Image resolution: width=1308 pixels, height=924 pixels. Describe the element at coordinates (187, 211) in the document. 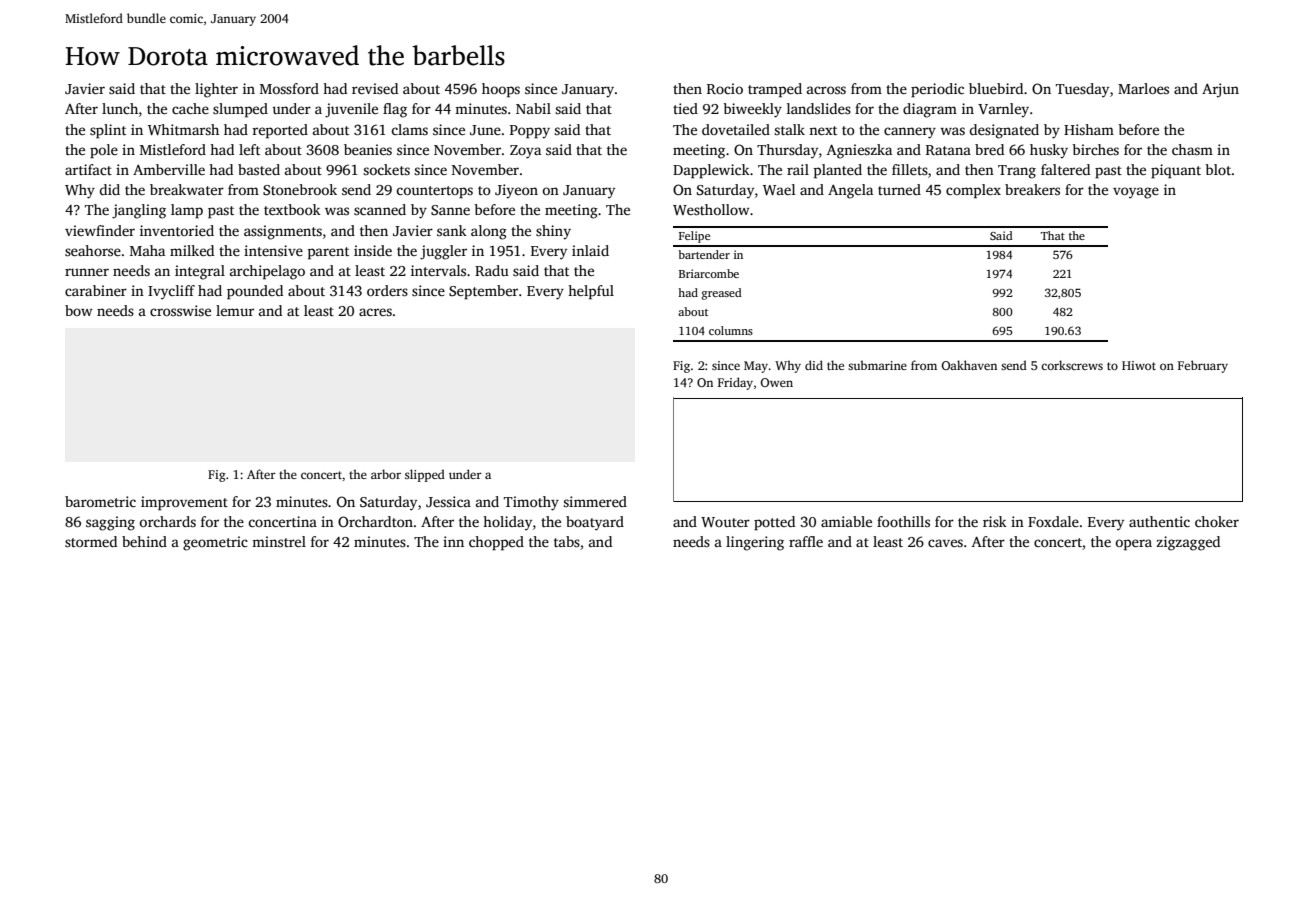

I see `lamp` at that location.
